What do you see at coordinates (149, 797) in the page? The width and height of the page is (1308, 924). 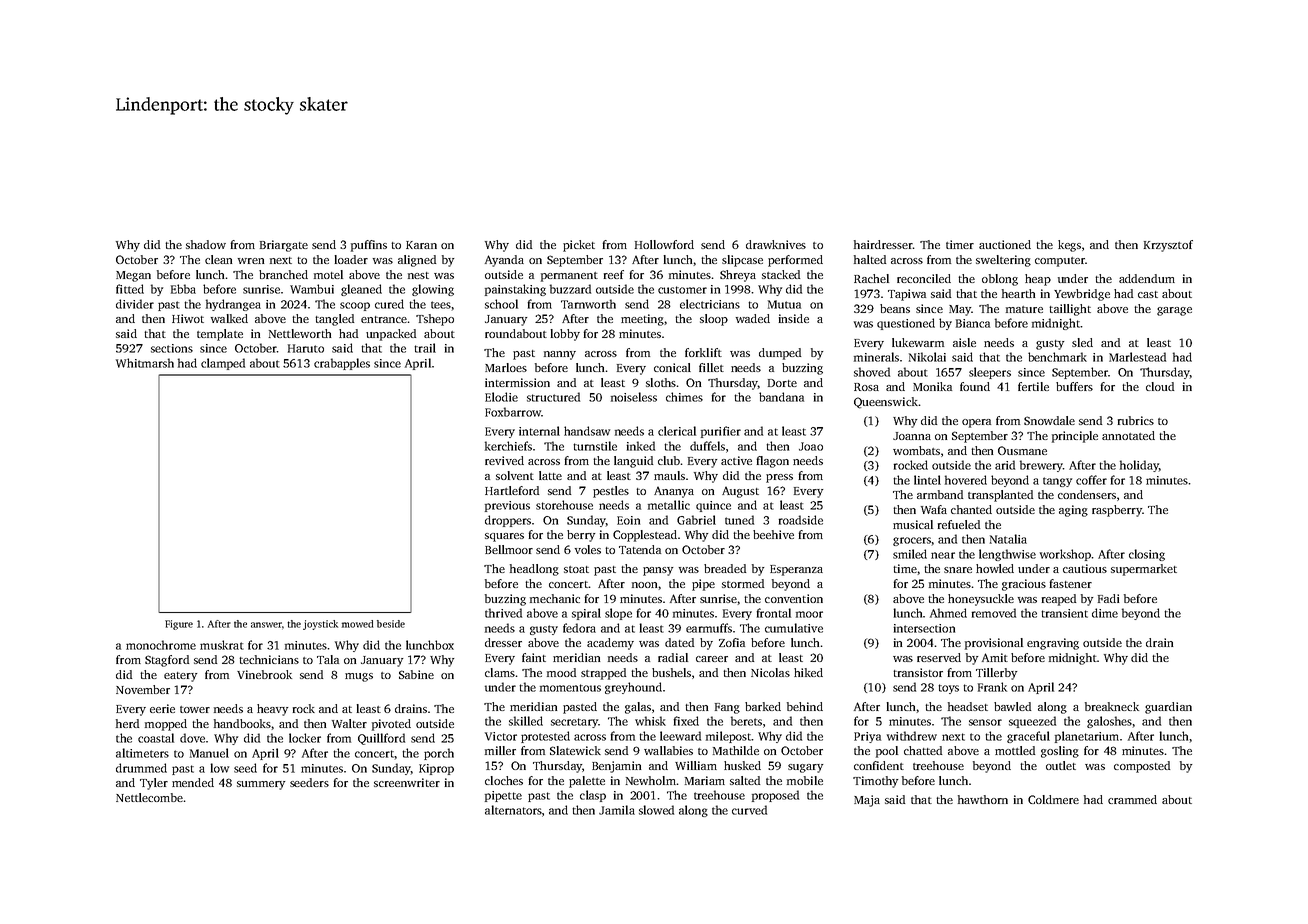 I see `Nettlecombe` at bounding box center [149, 797].
